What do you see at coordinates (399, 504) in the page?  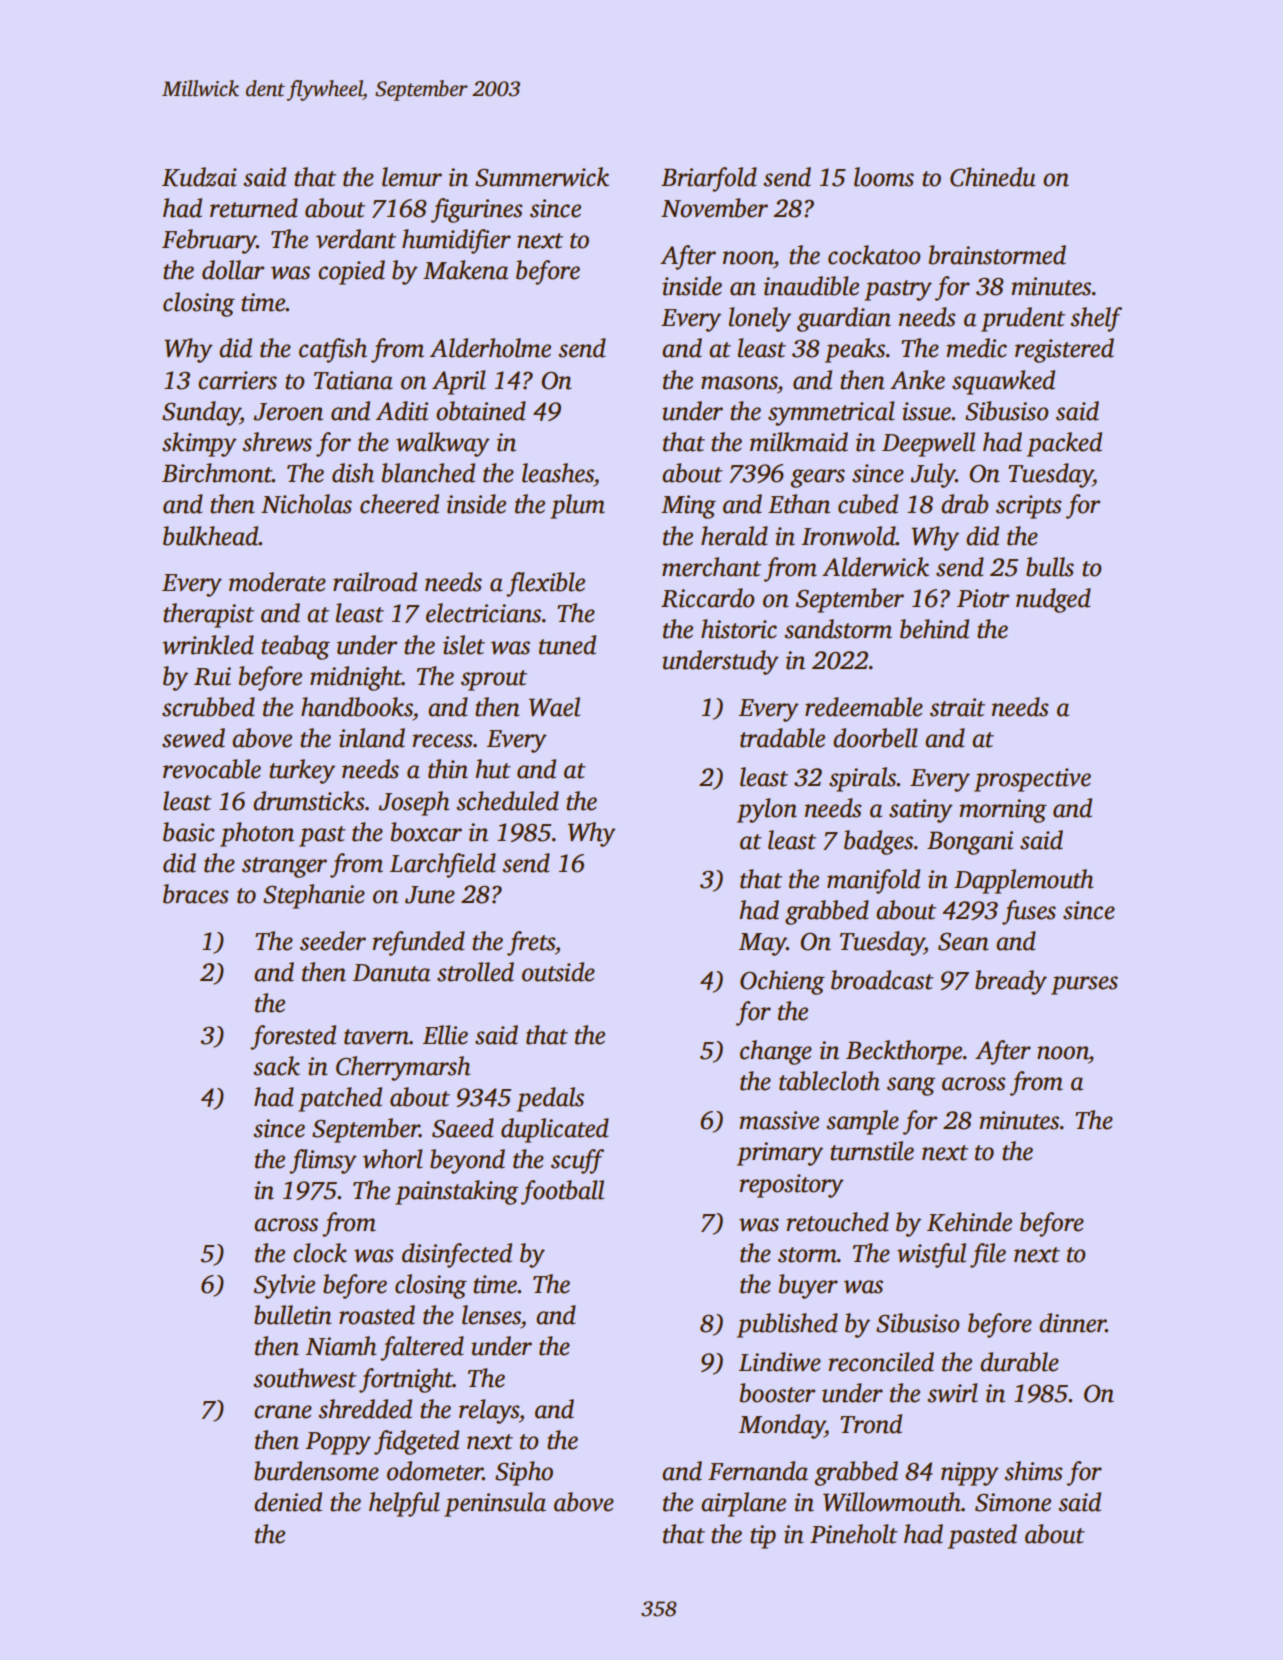 I see `cheered` at bounding box center [399, 504].
